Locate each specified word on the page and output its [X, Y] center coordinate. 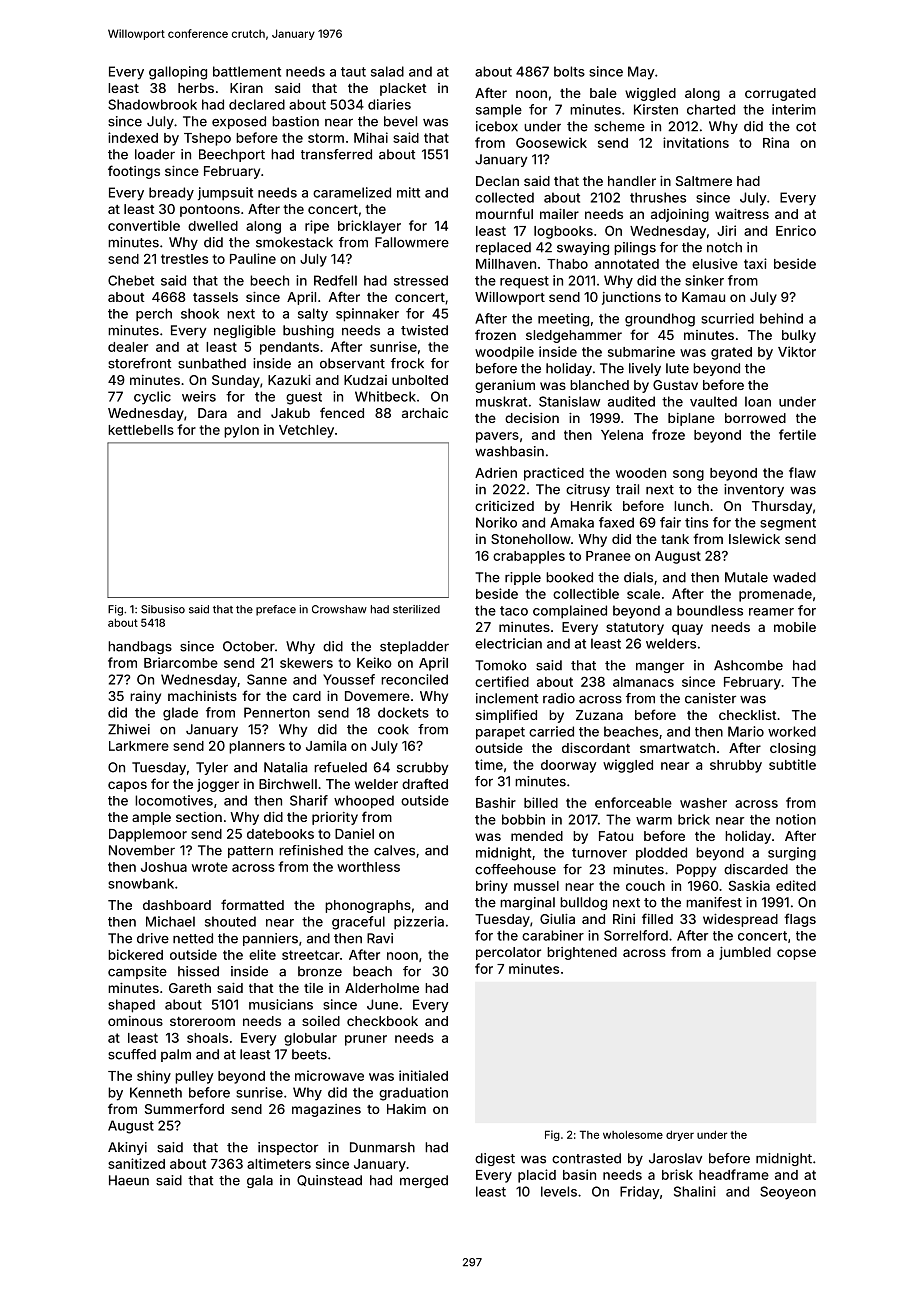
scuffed [132, 1054]
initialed [423, 1075]
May [641, 73]
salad [387, 71]
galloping [178, 73]
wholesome [633, 1134]
